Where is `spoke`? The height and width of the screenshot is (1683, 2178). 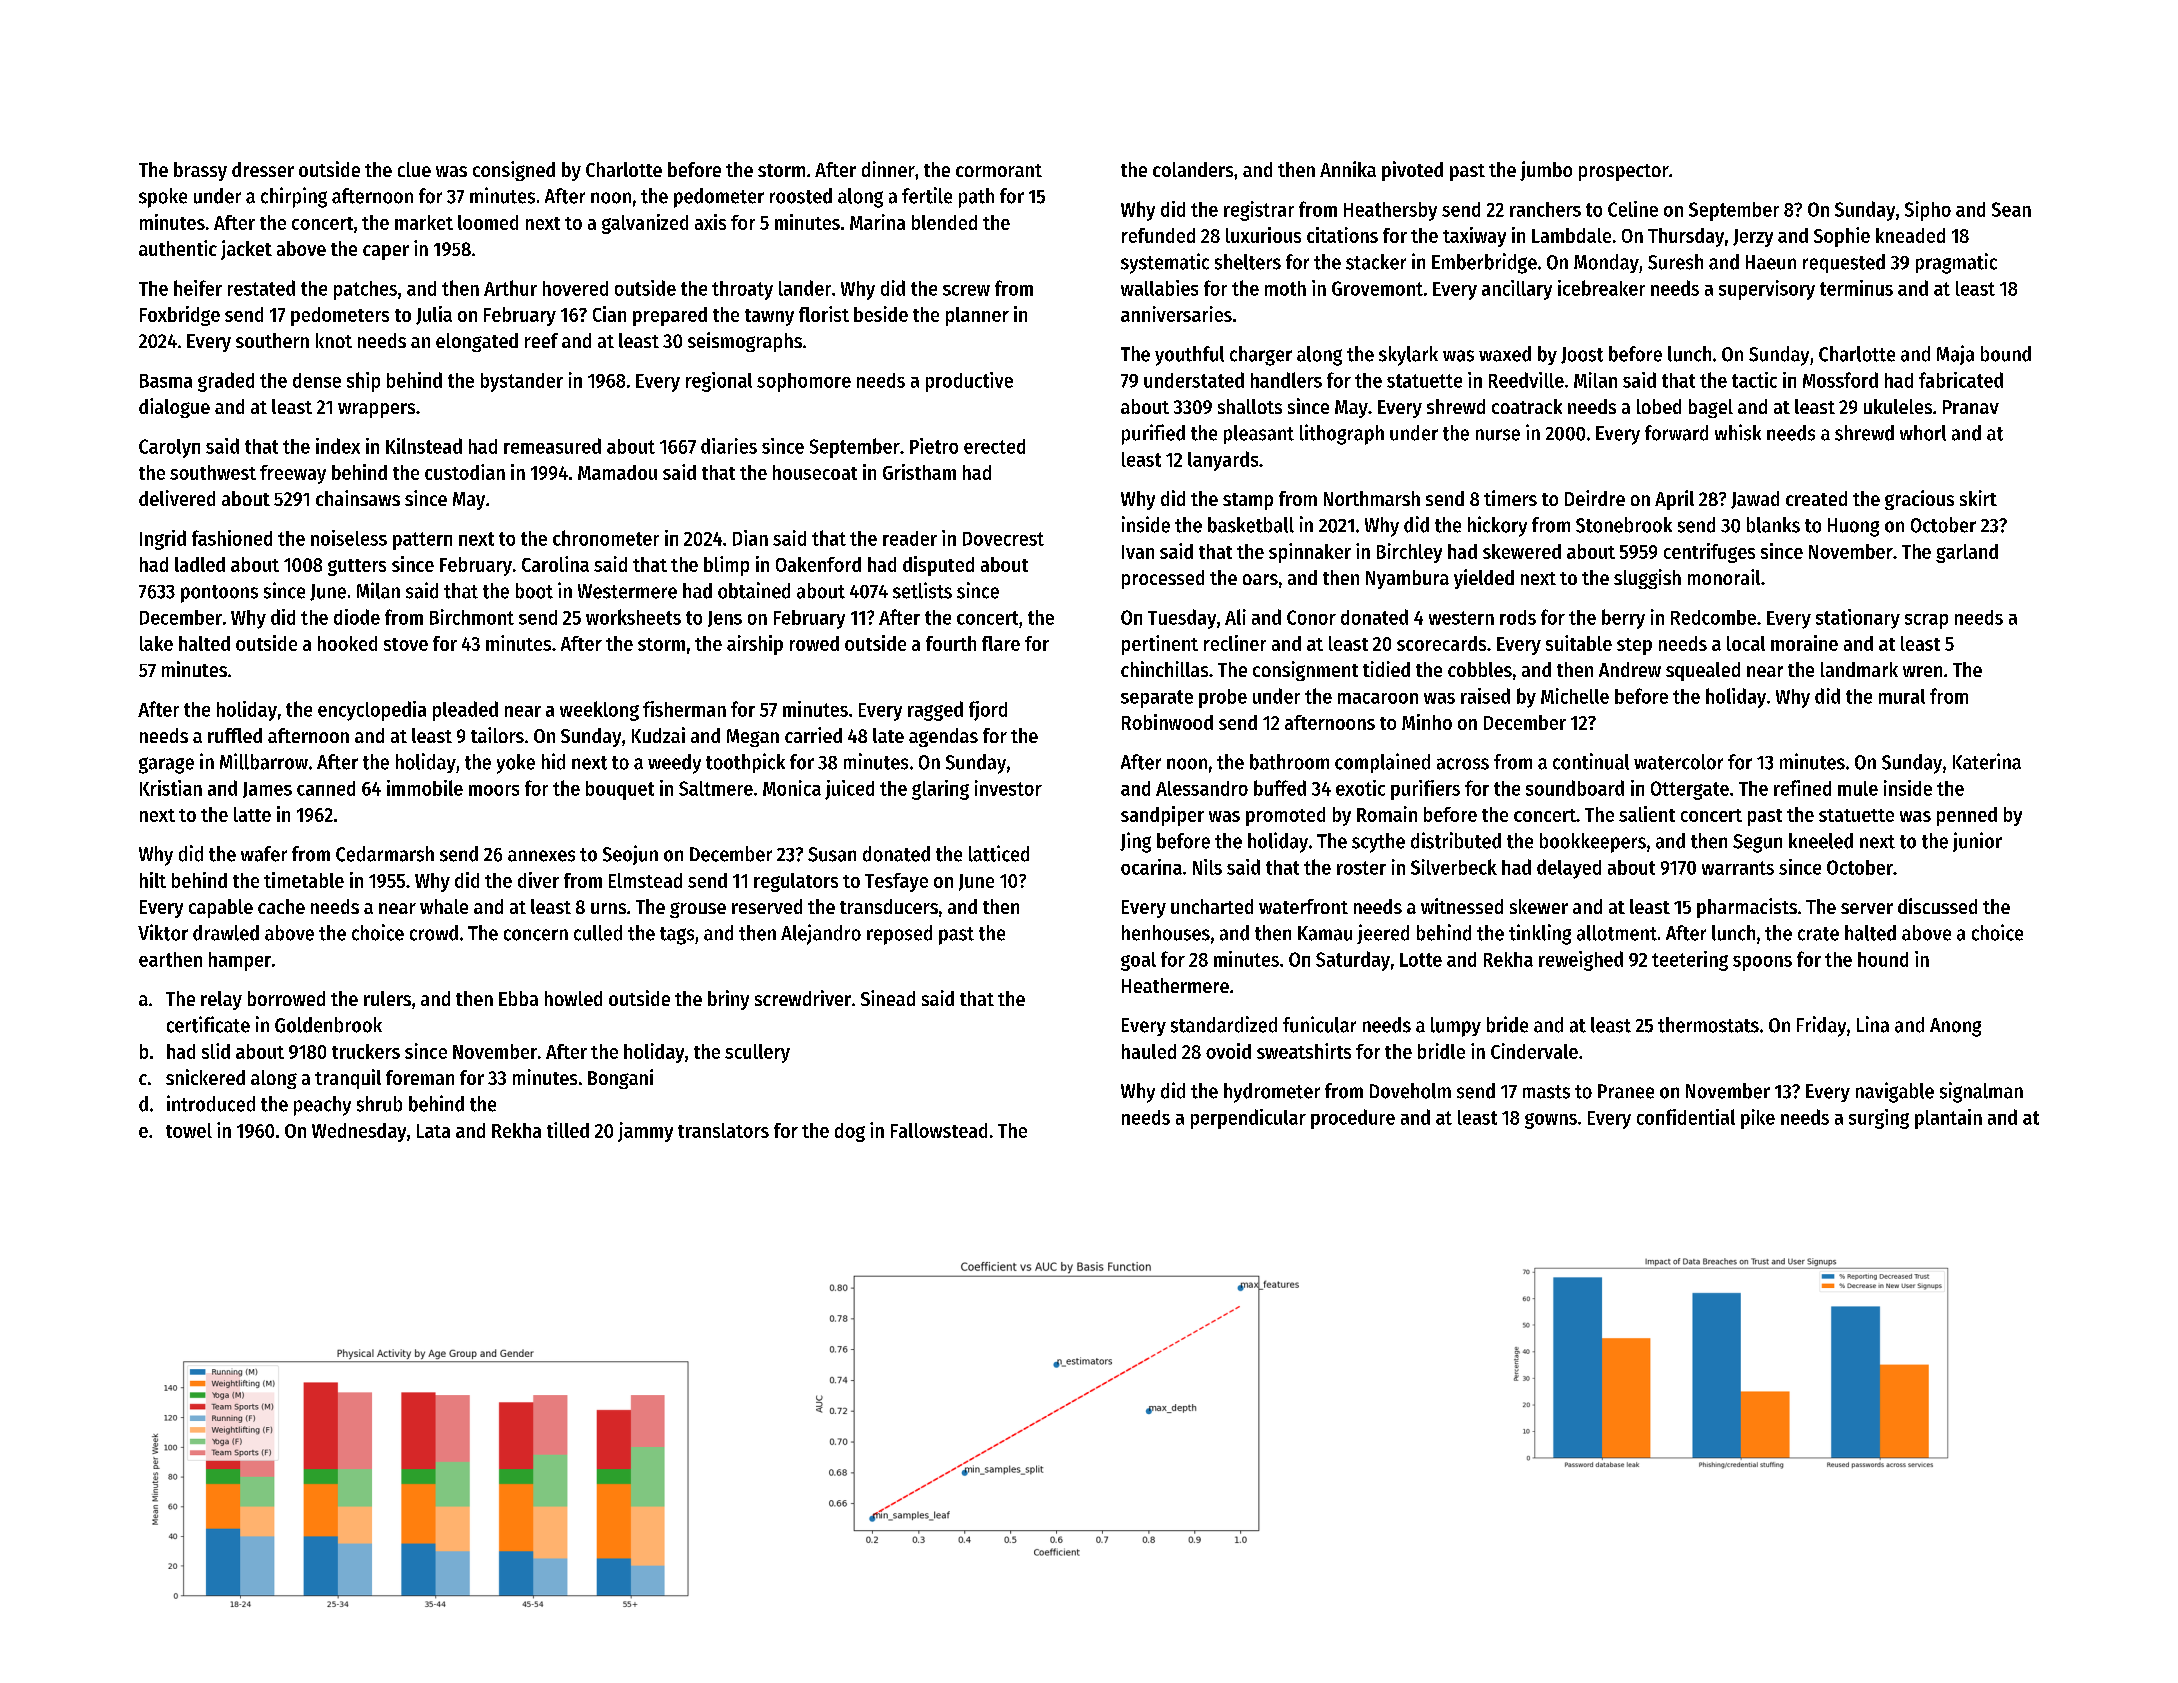 spoke is located at coordinates (163, 198).
